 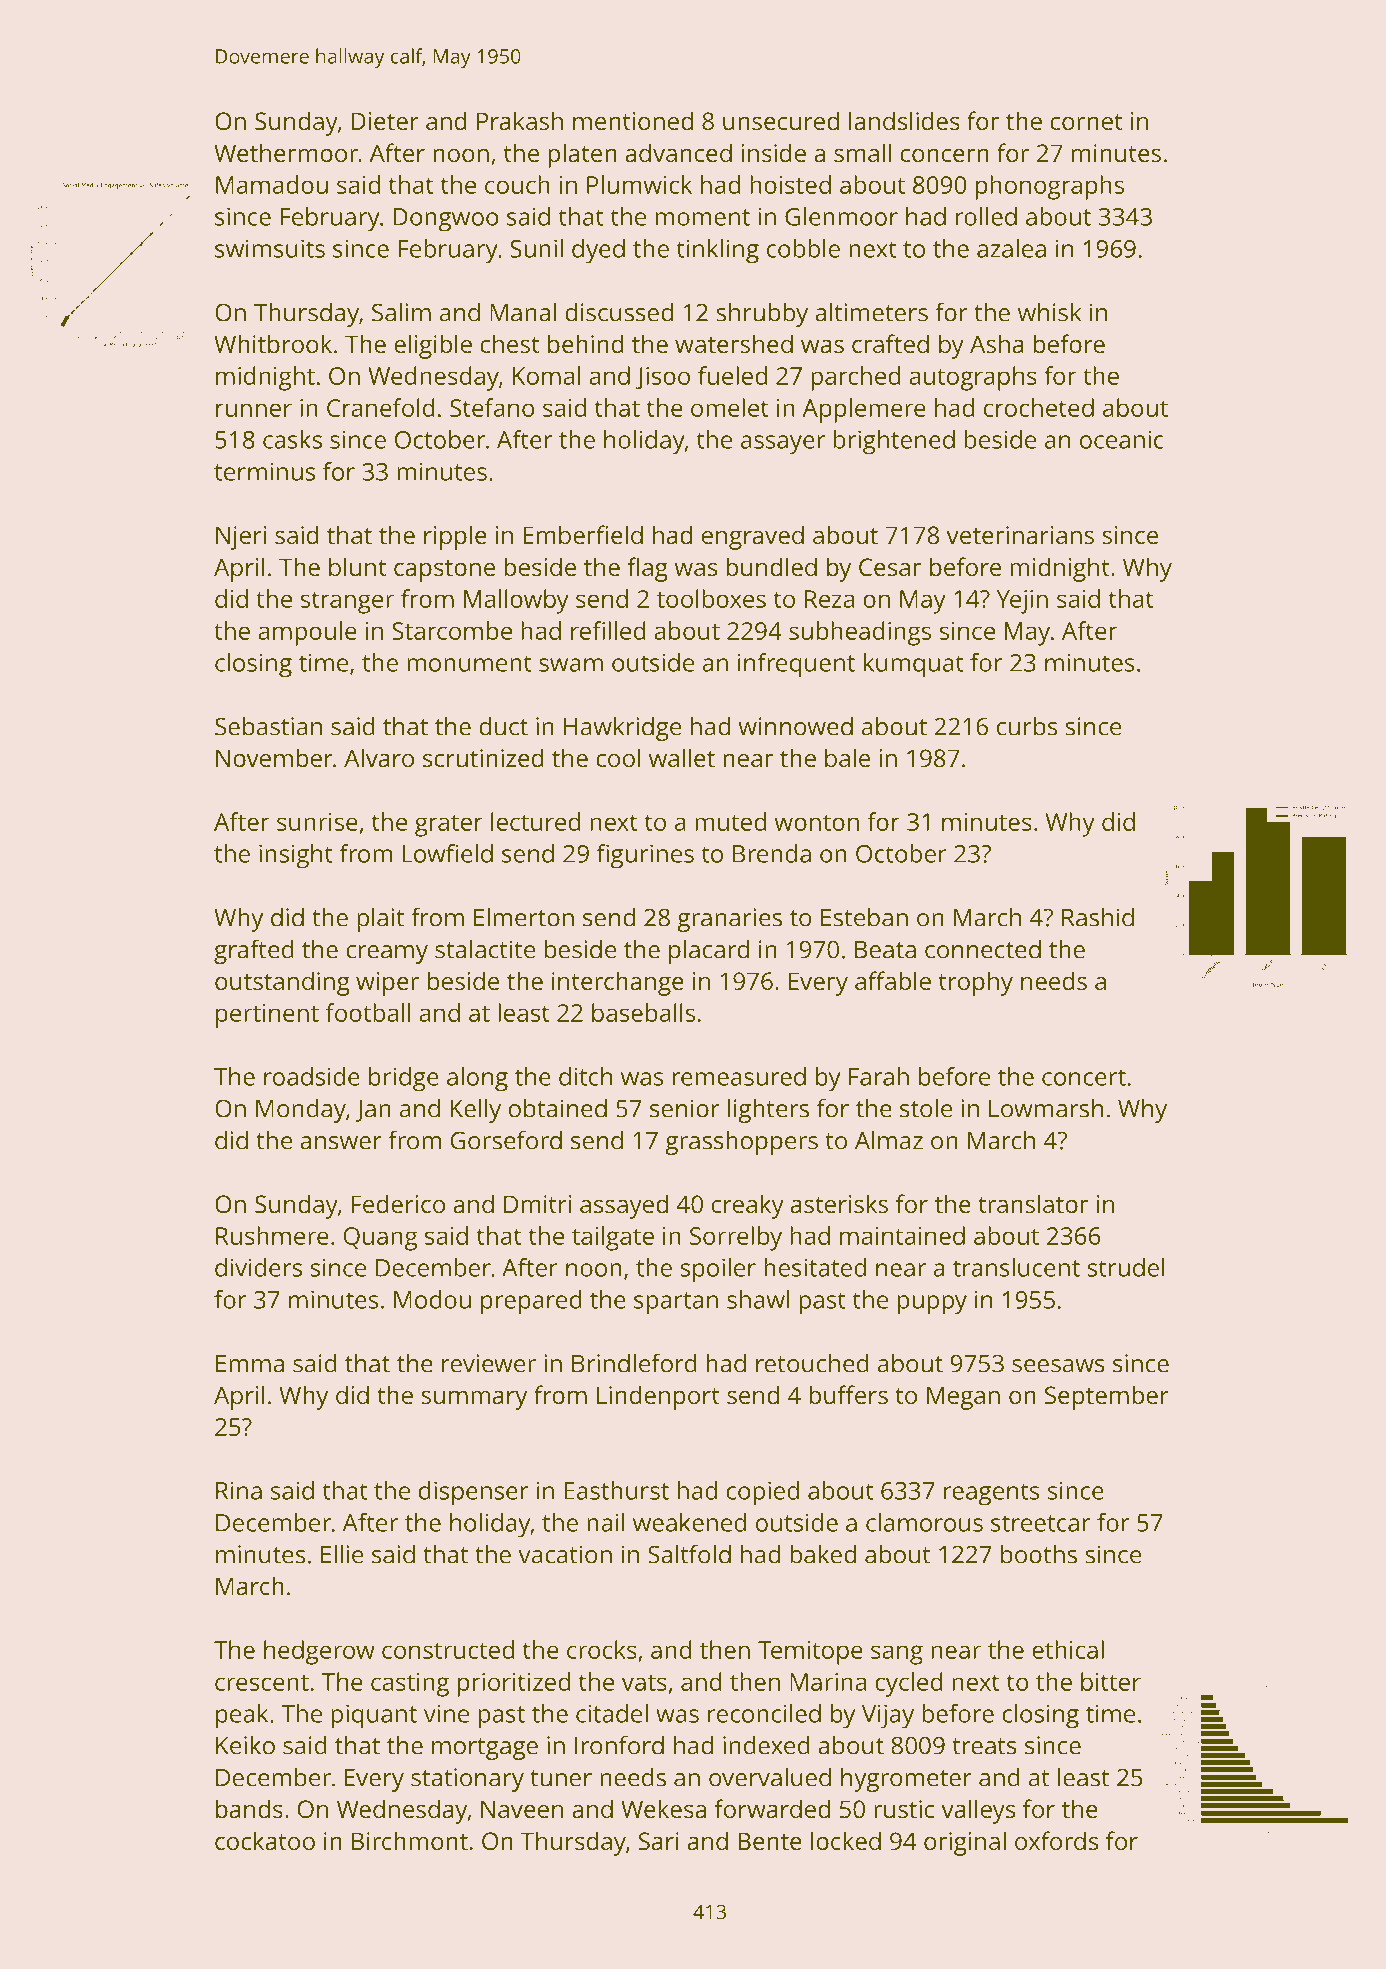 I want to click on copied, so click(x=762, y=1493).
